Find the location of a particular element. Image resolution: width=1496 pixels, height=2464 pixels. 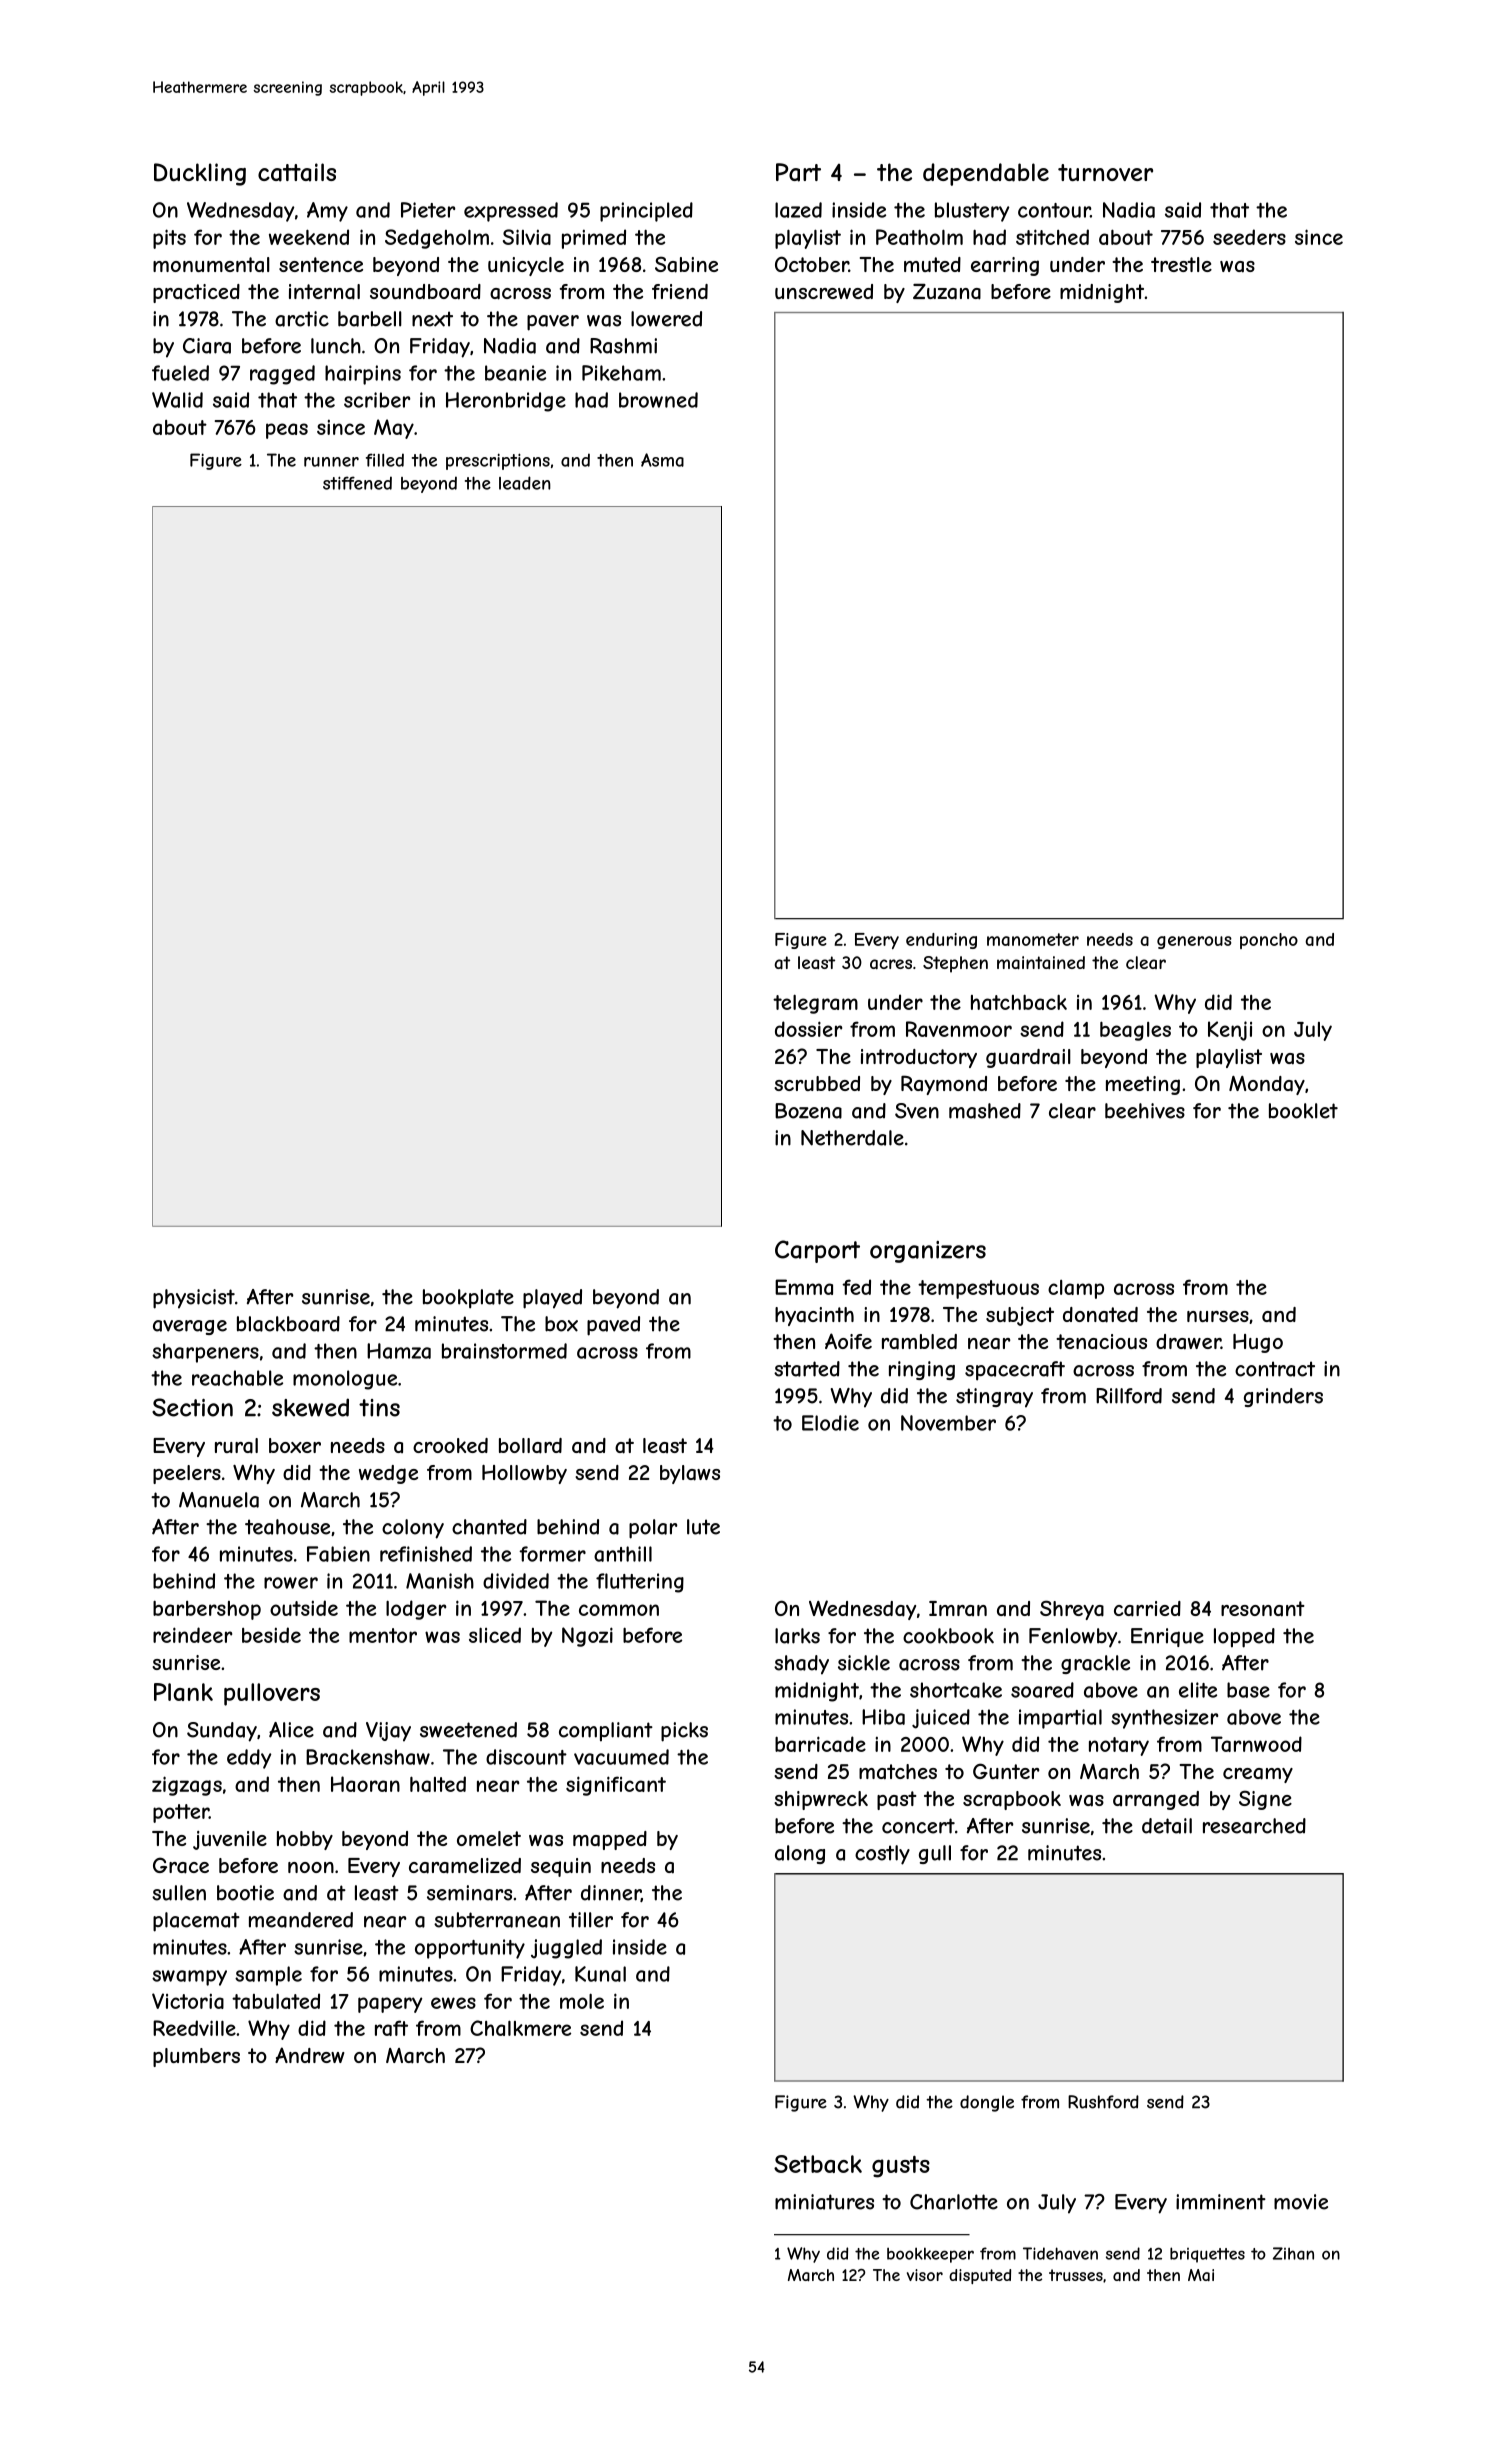

peas is located at coordinates (287, 431).
